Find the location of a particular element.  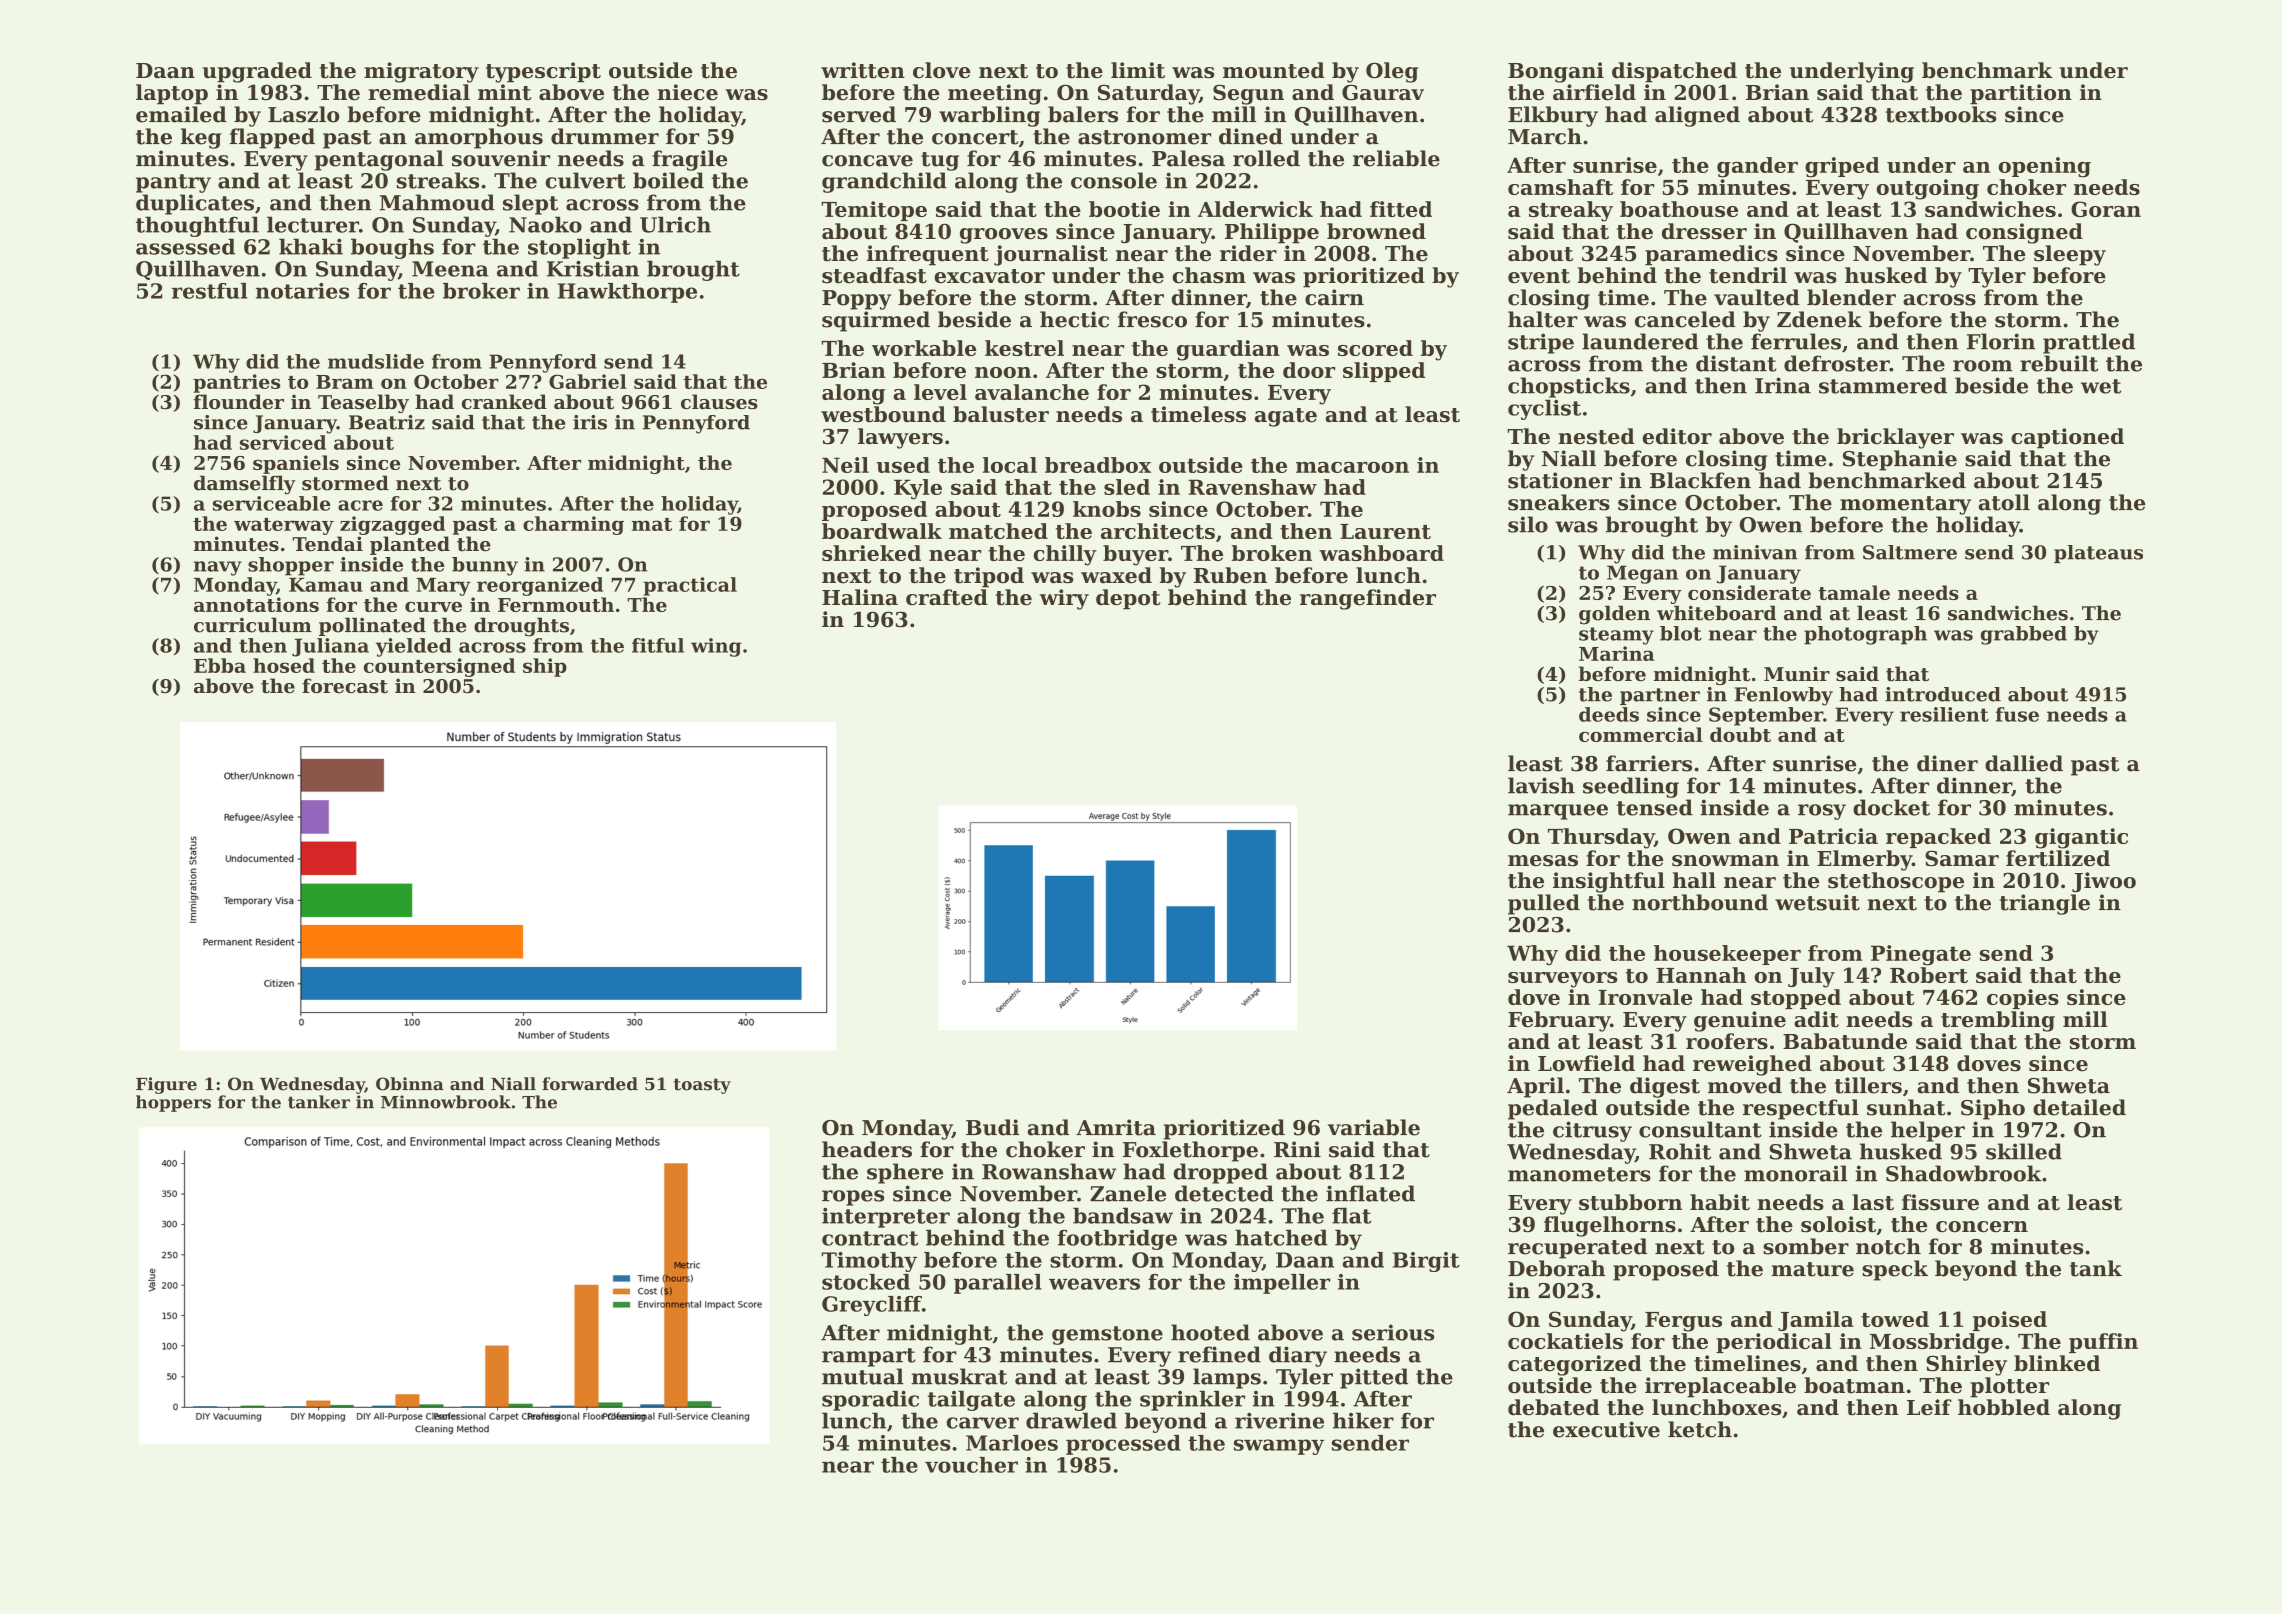

Bongani is located at coordinates (1556, 72).
